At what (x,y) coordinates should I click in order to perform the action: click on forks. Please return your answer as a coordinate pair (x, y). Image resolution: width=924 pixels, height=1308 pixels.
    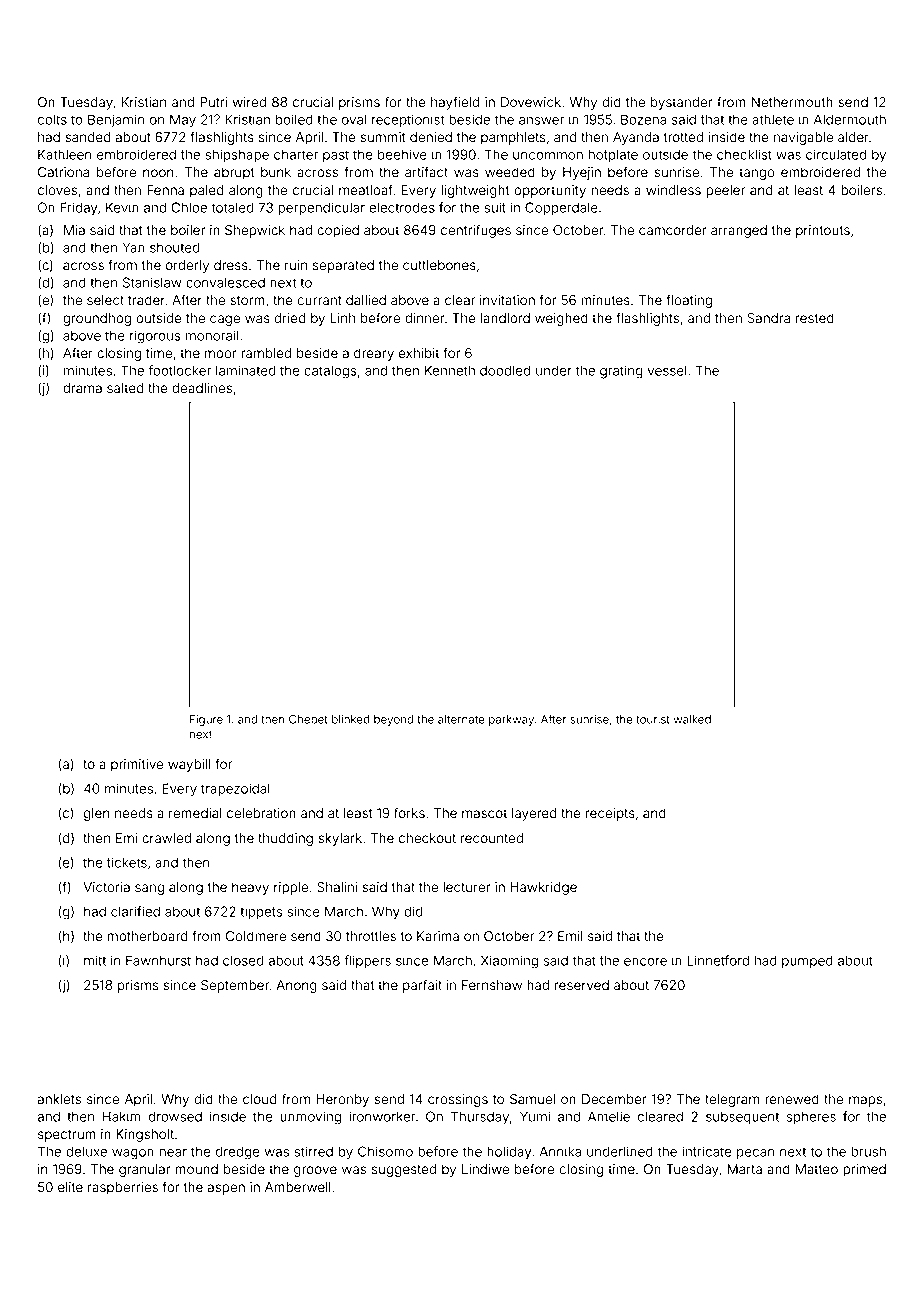
    Looking at the image, I should click on (409, 812).
